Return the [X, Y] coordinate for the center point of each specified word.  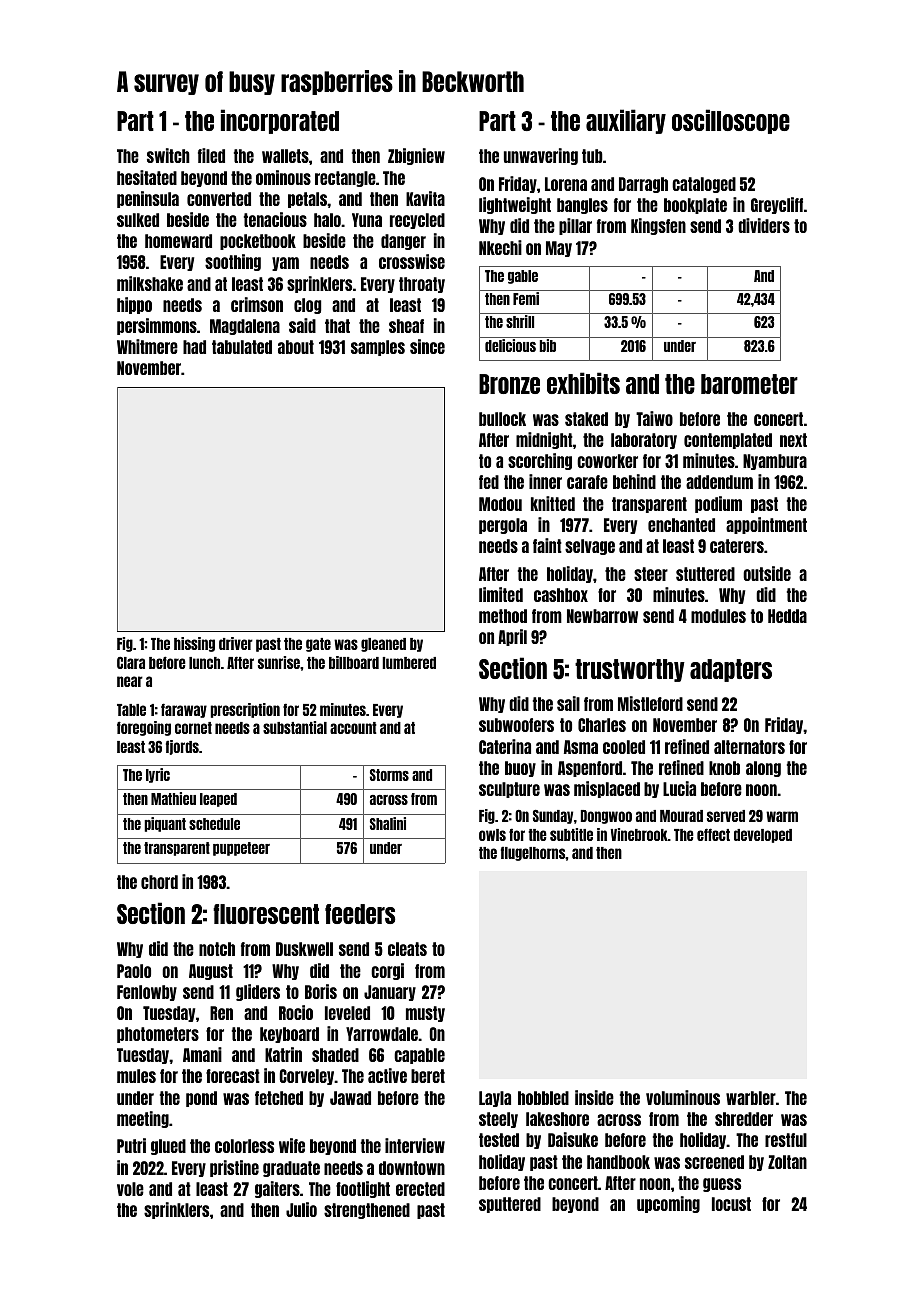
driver [236, 643]
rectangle [345, 179]
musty [425, 1014]
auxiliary [626, 121]
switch [168, 155]
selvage [590, 547]
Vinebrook [639, 834]
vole [130, 1189]
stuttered [705, 574]
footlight [363, 1189]
